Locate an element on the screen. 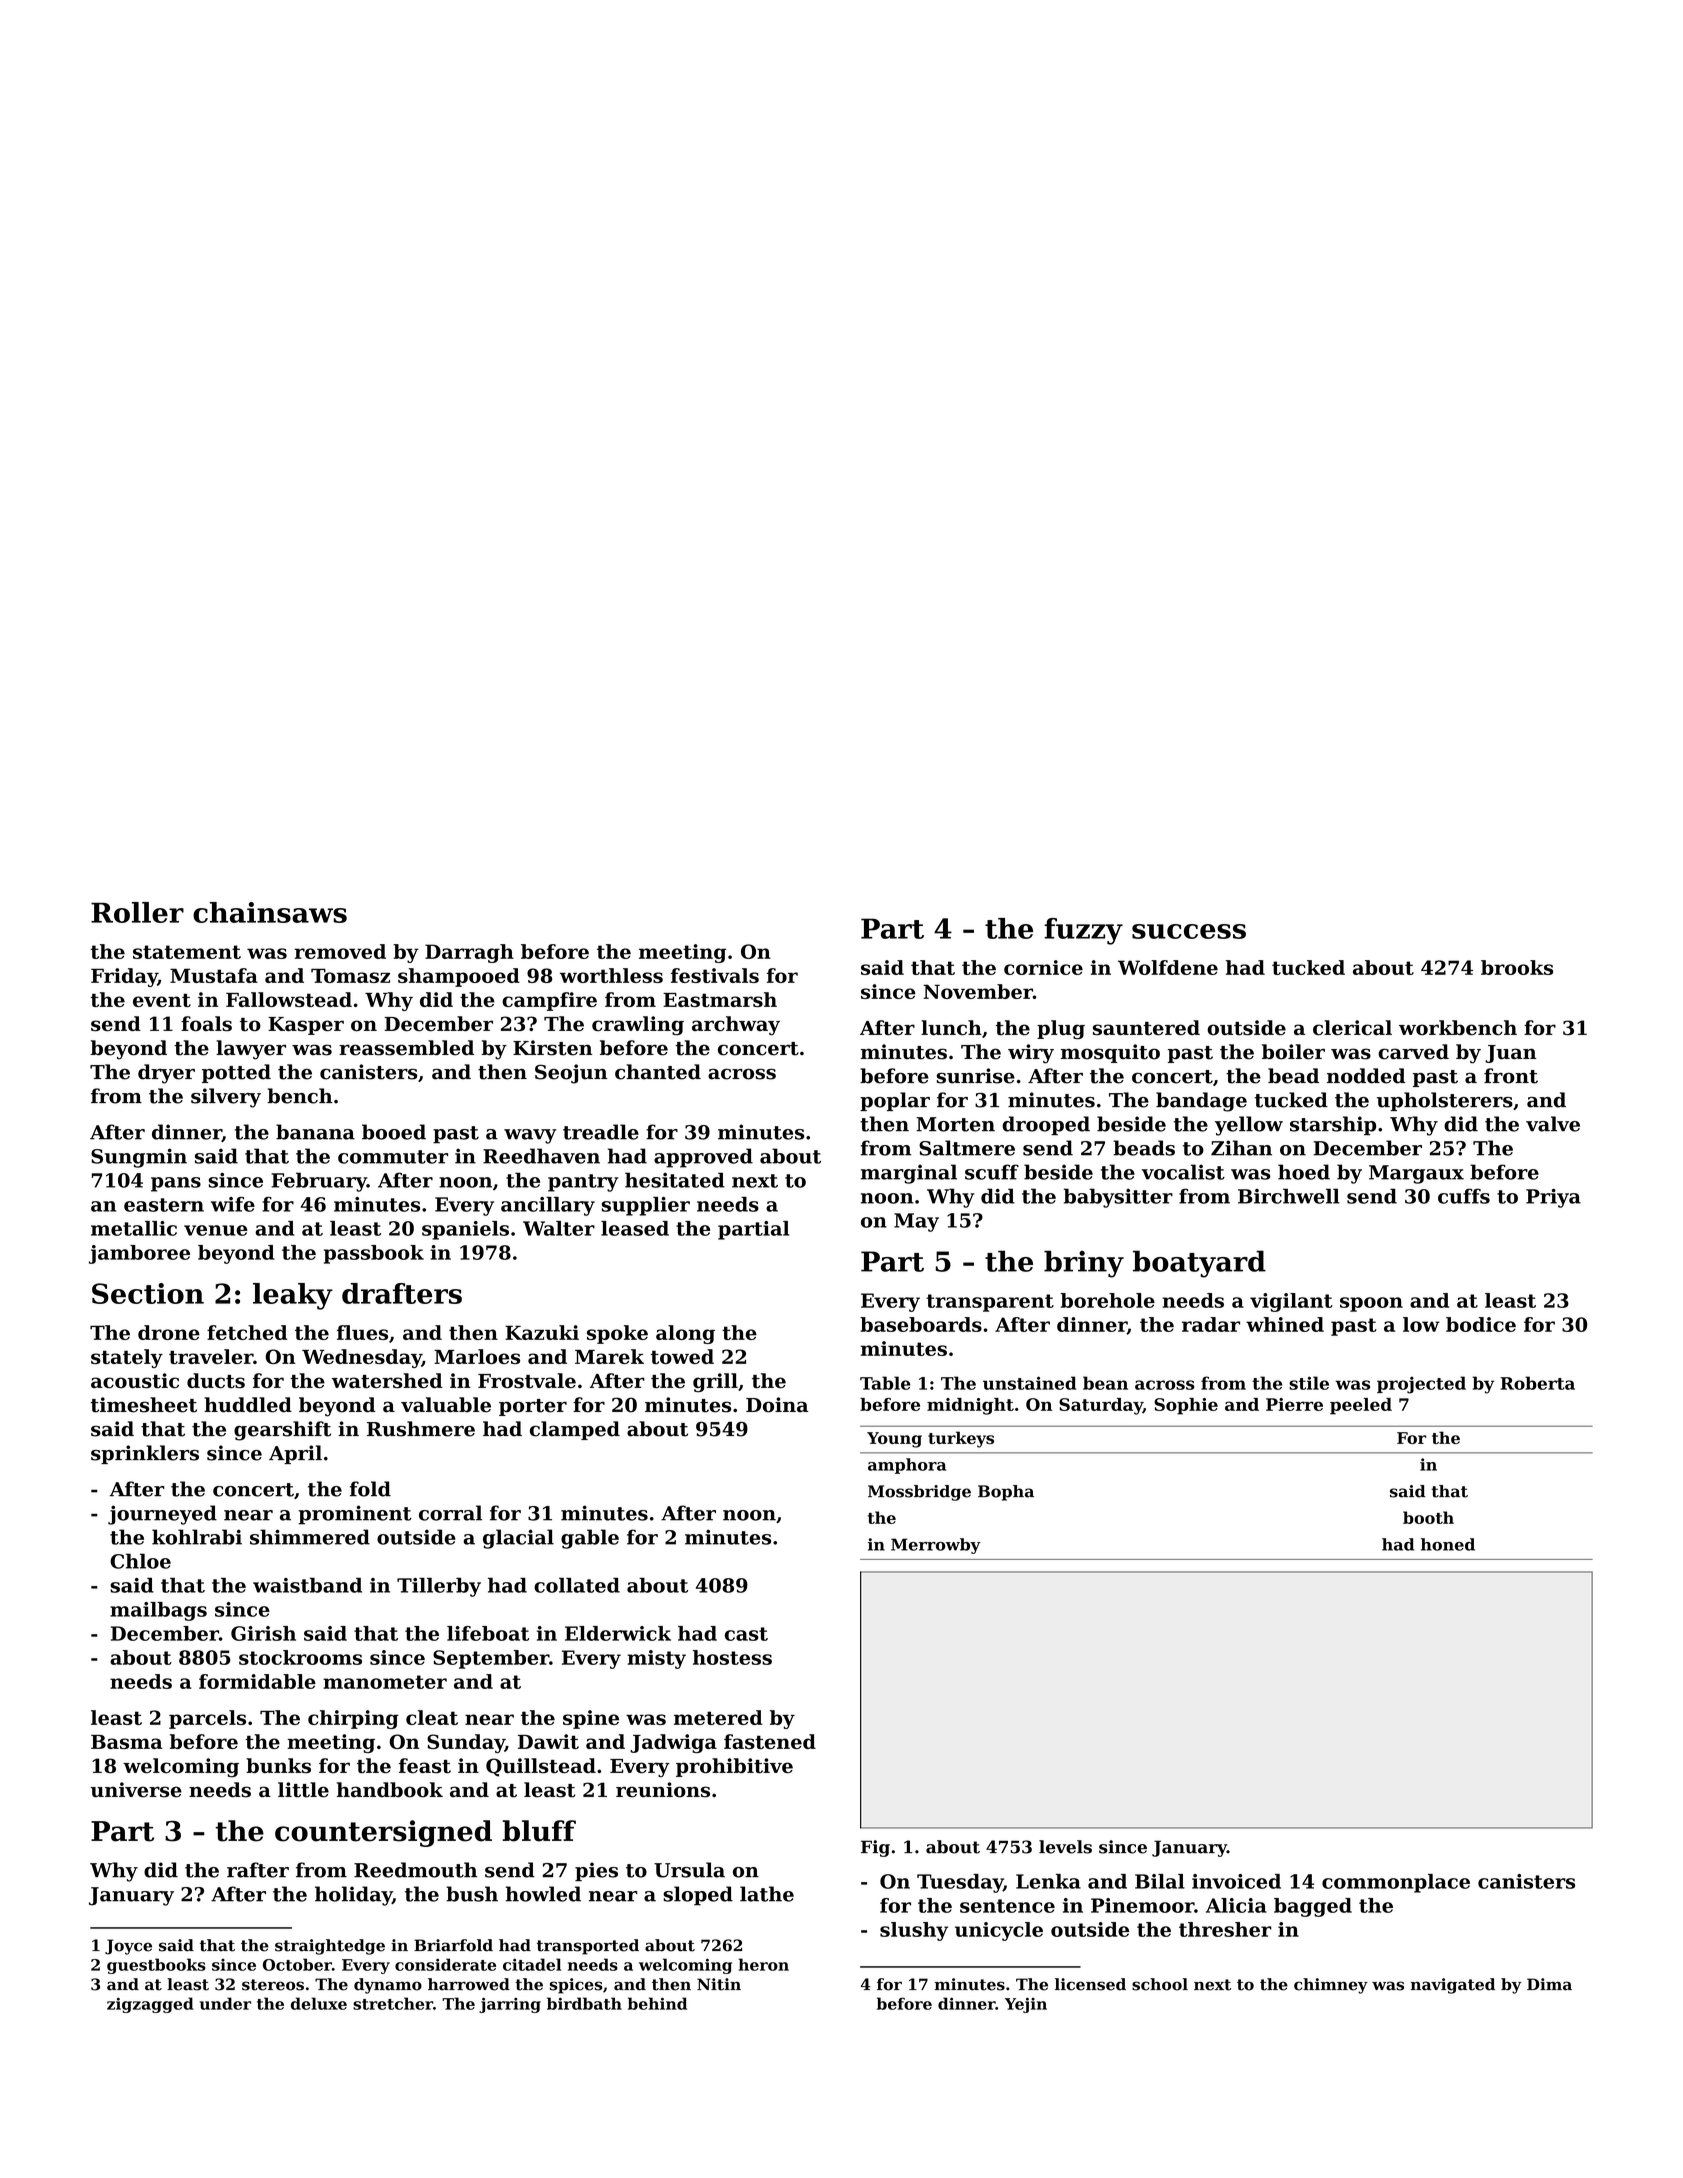 This screenshot has width=1683, height=2178. mailbags is located at coordinates (158, 1611).
